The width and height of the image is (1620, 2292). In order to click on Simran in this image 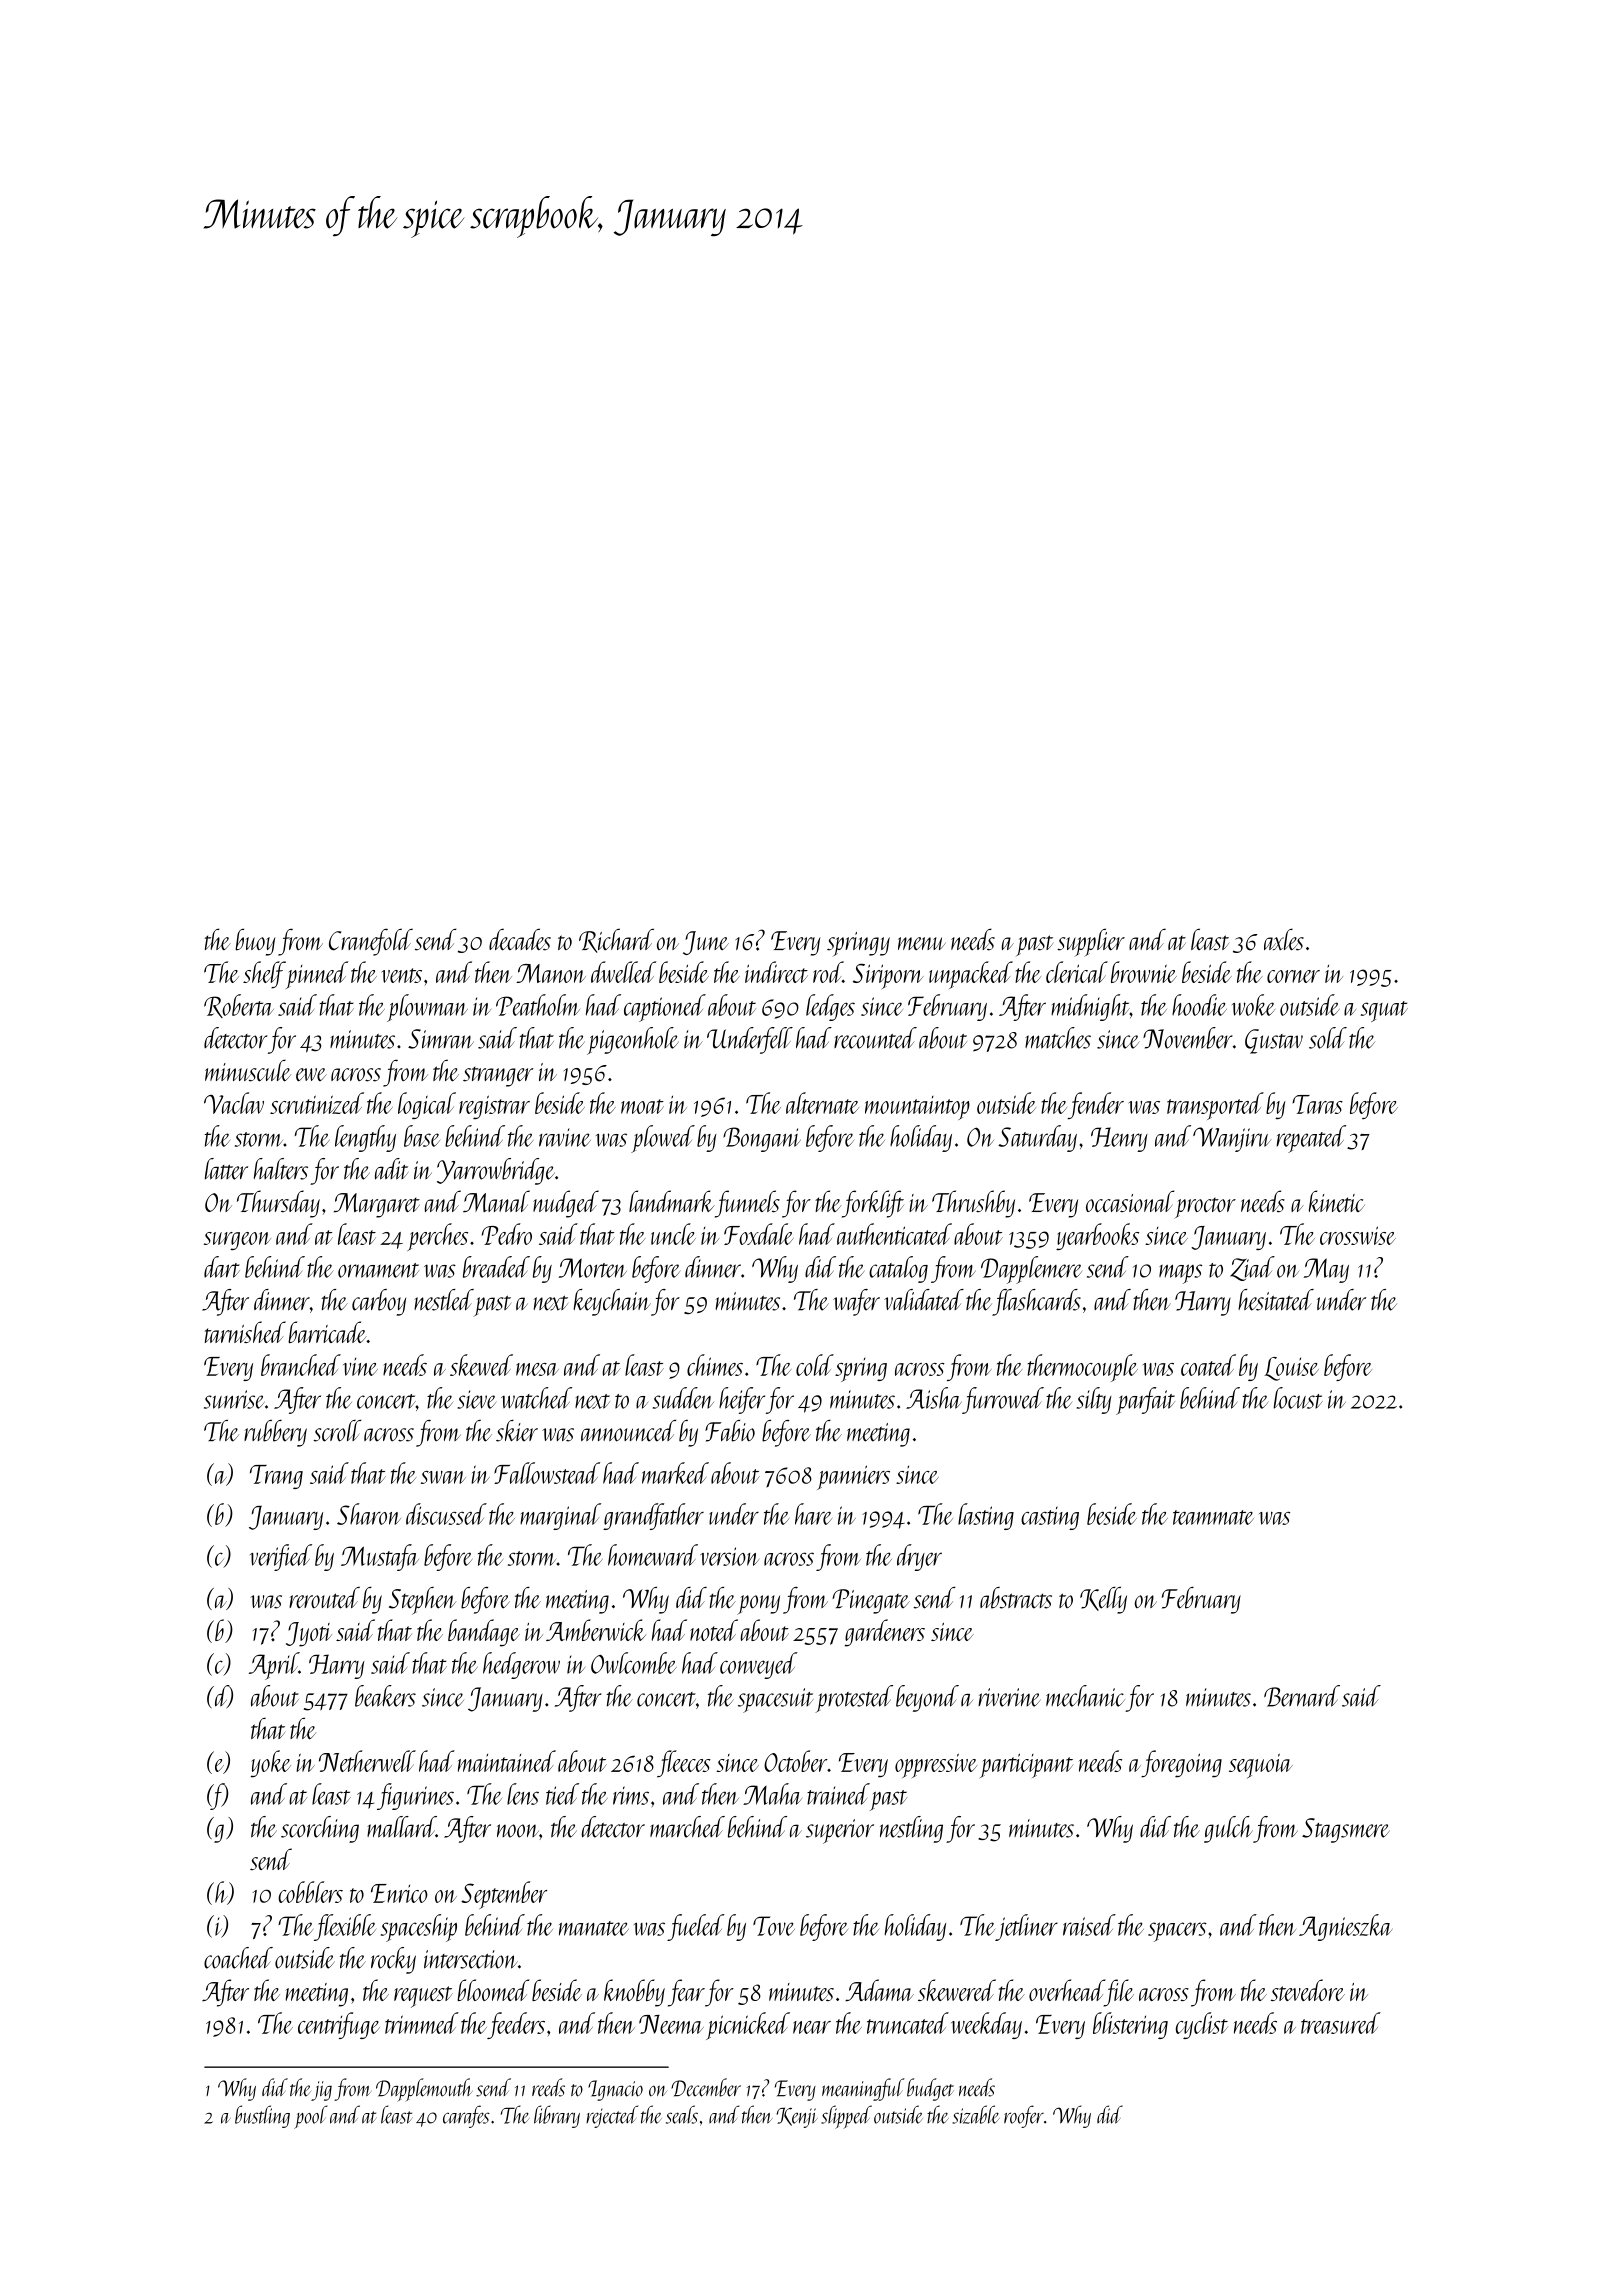, I will do `click(441, 1039)`.
